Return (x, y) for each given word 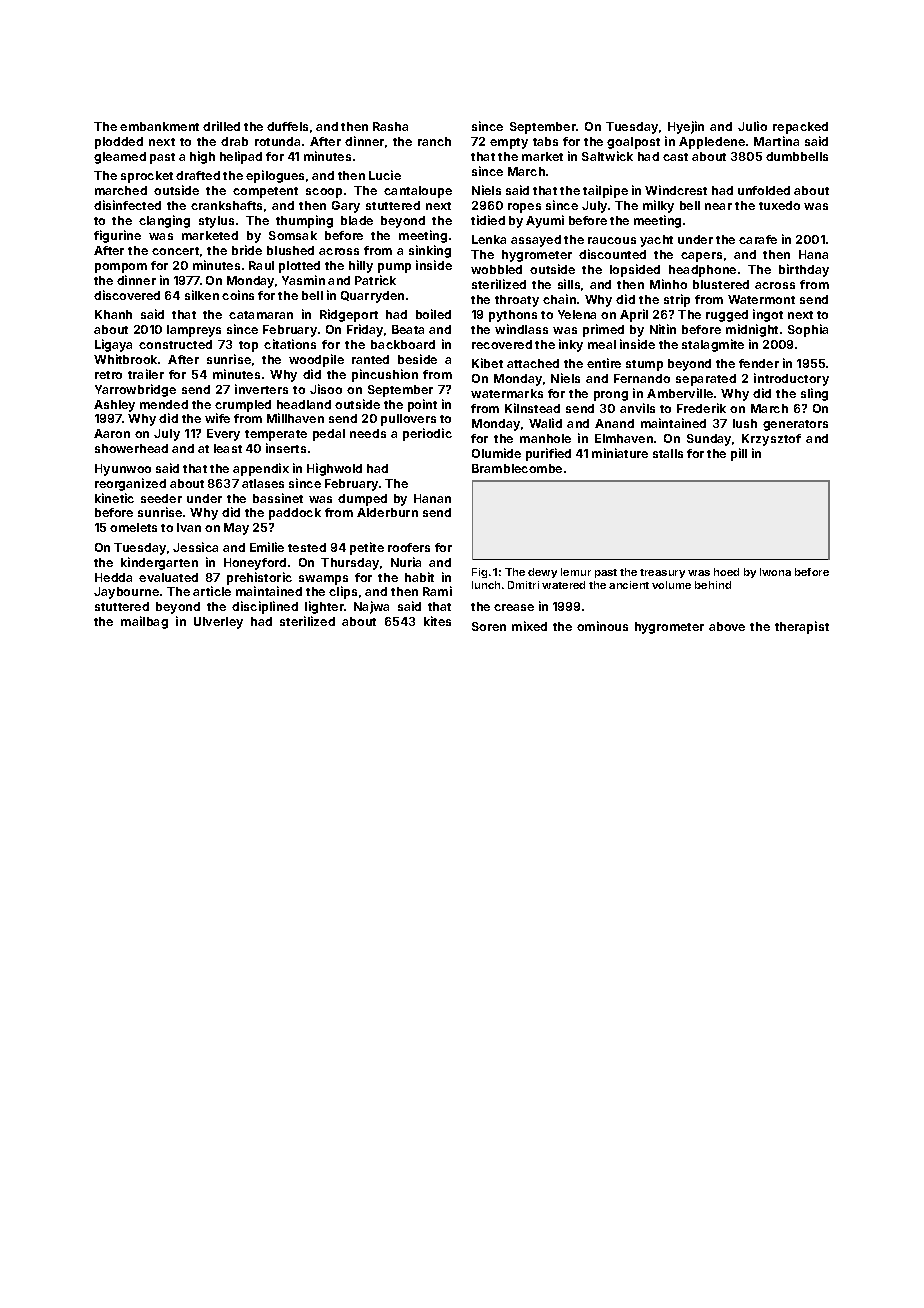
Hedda (113, 577)
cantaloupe (418, 192)
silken (202, 295)
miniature (620, 453)
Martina (776, 141)
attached (533, 363)
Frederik (701, 408)
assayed (536, 241)
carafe (758, 239)
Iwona (775, 572)
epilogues (275, 176)
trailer (146, 374)
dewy (542, 573)
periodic (427, 434)
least (228, 448)
